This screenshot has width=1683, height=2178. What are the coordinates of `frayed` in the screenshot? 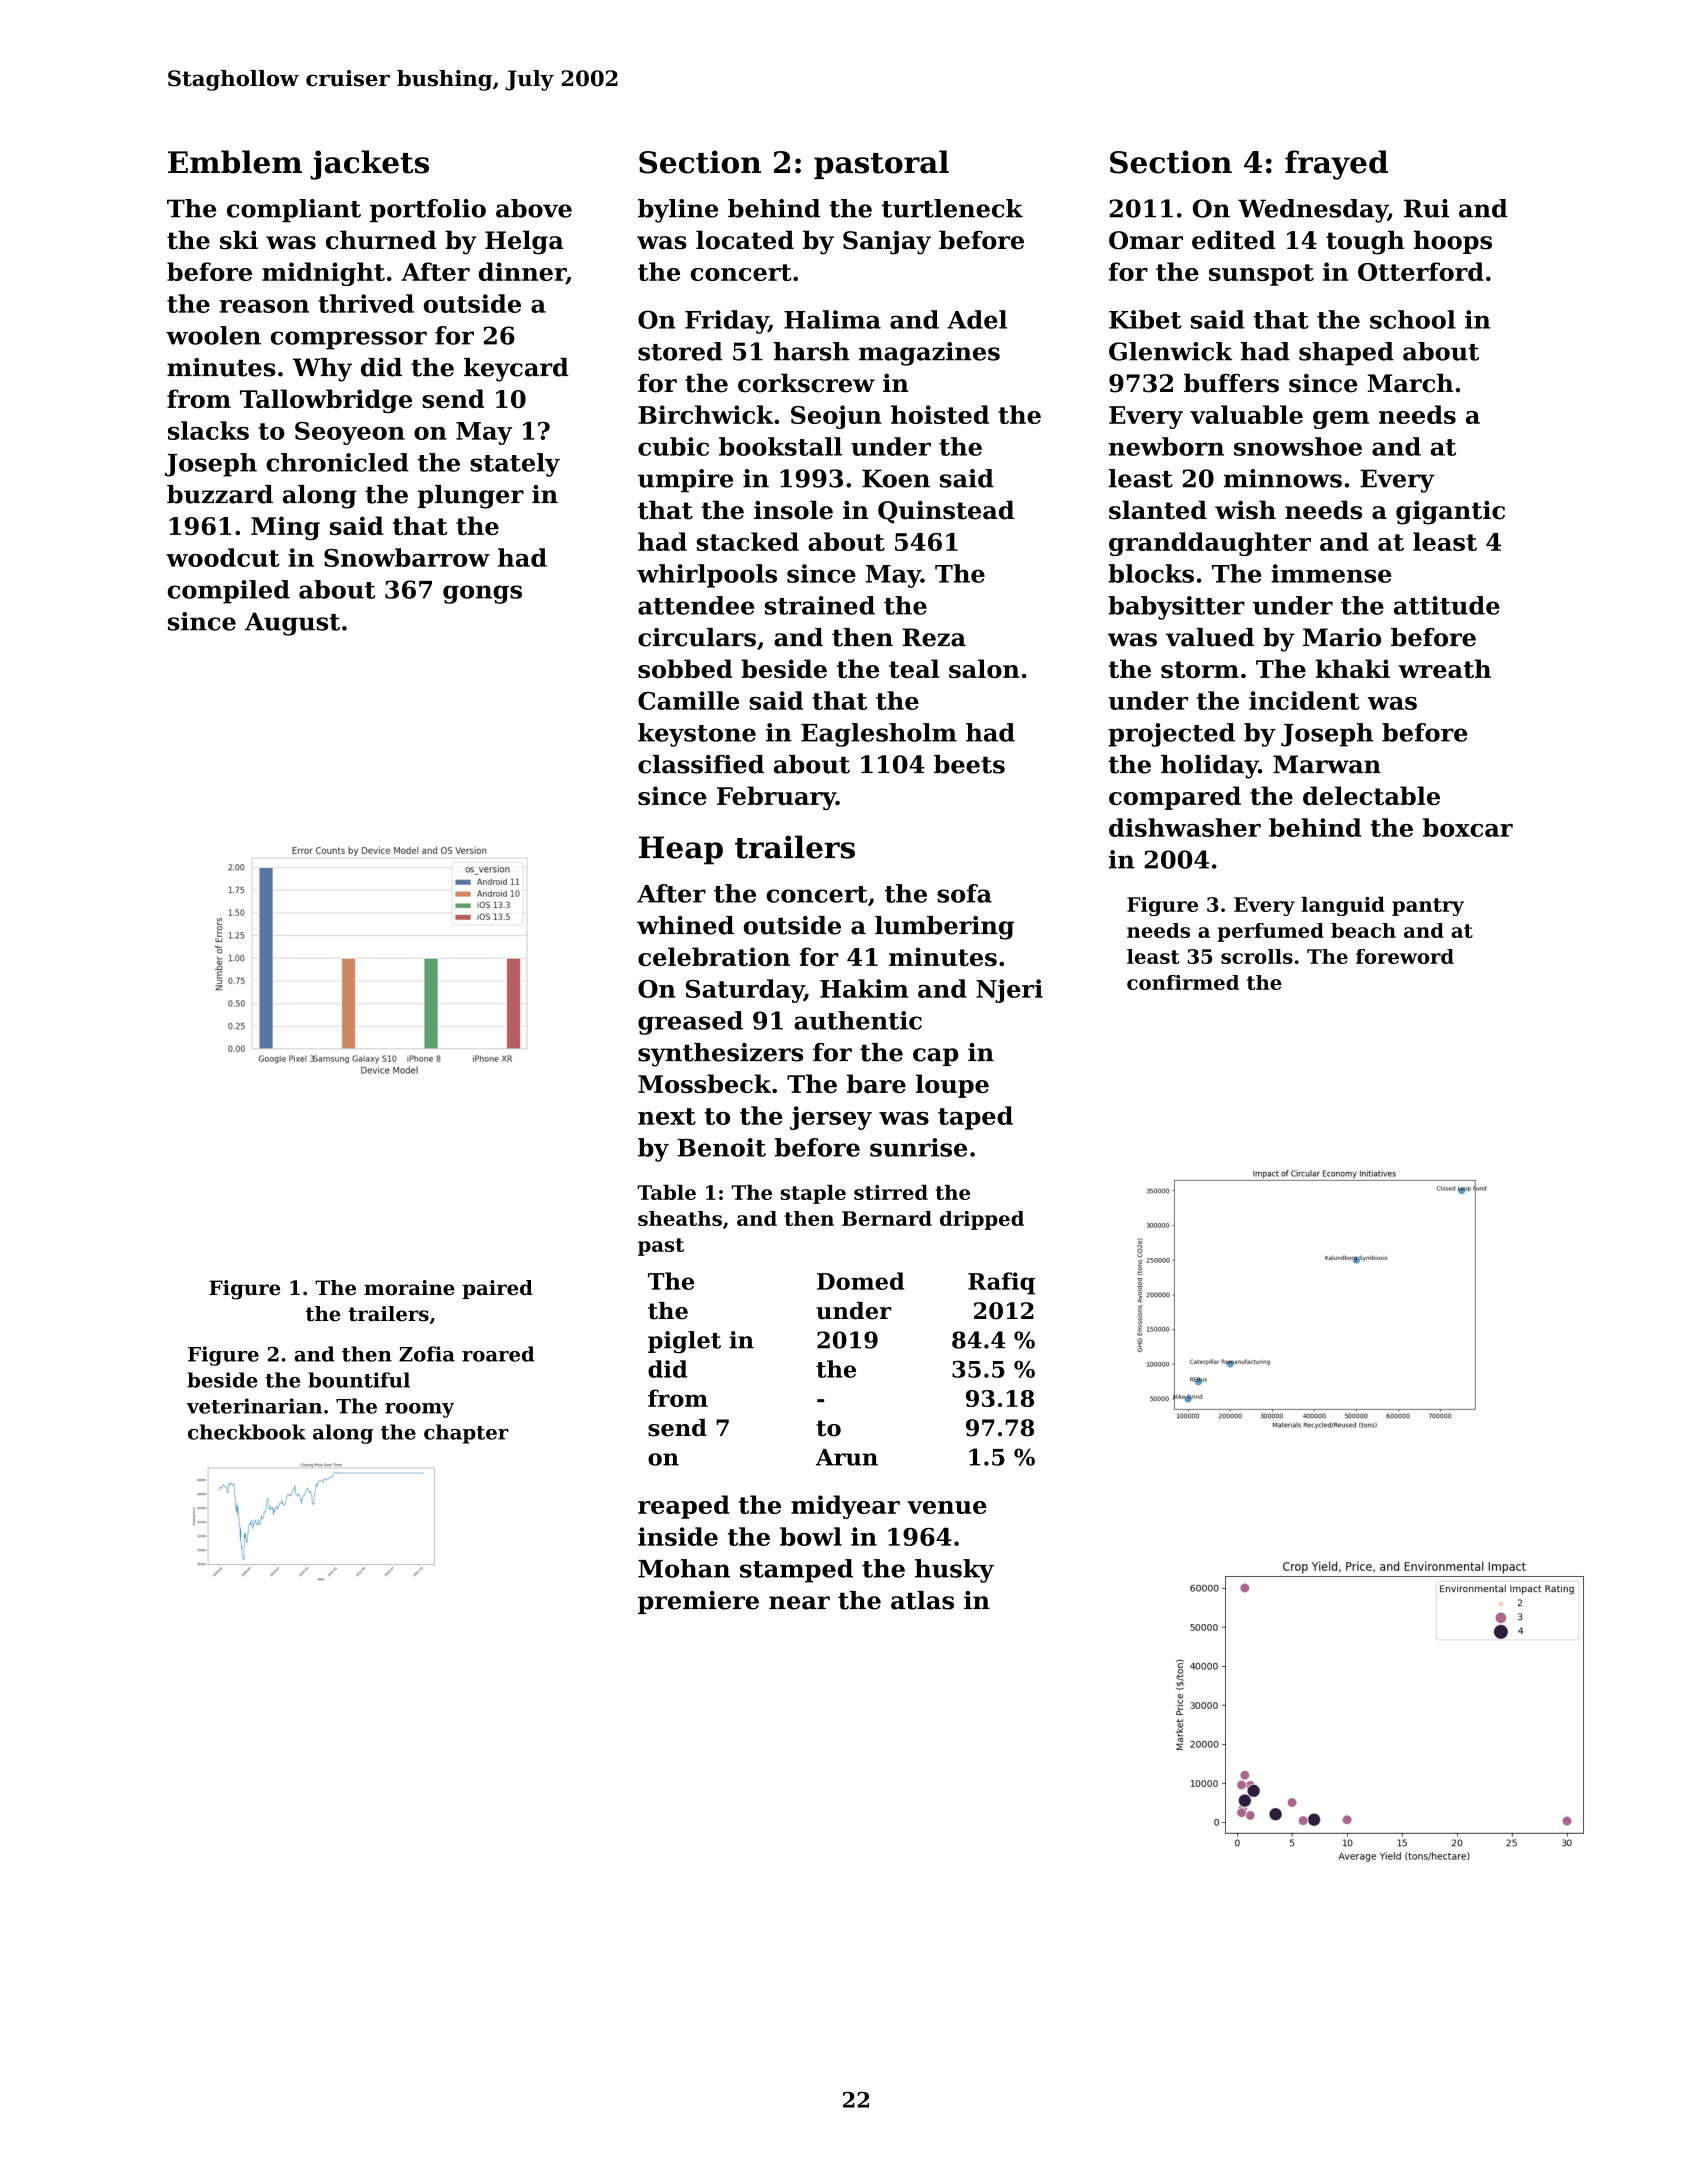 It's located at (1336, 165).
